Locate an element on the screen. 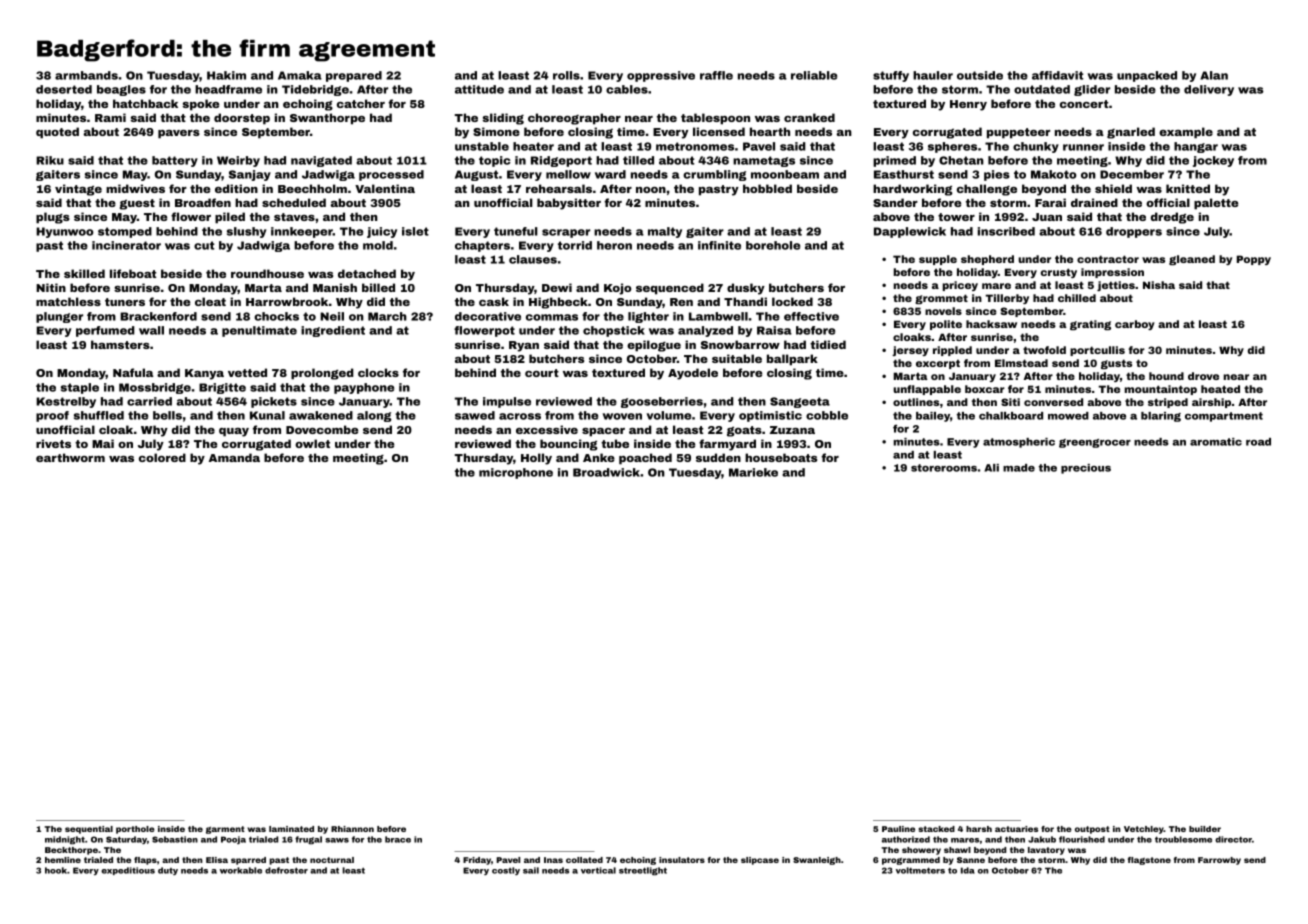 This screenshot has height=924, width=1308. Easthurst is located at coordinates (904, 174).
